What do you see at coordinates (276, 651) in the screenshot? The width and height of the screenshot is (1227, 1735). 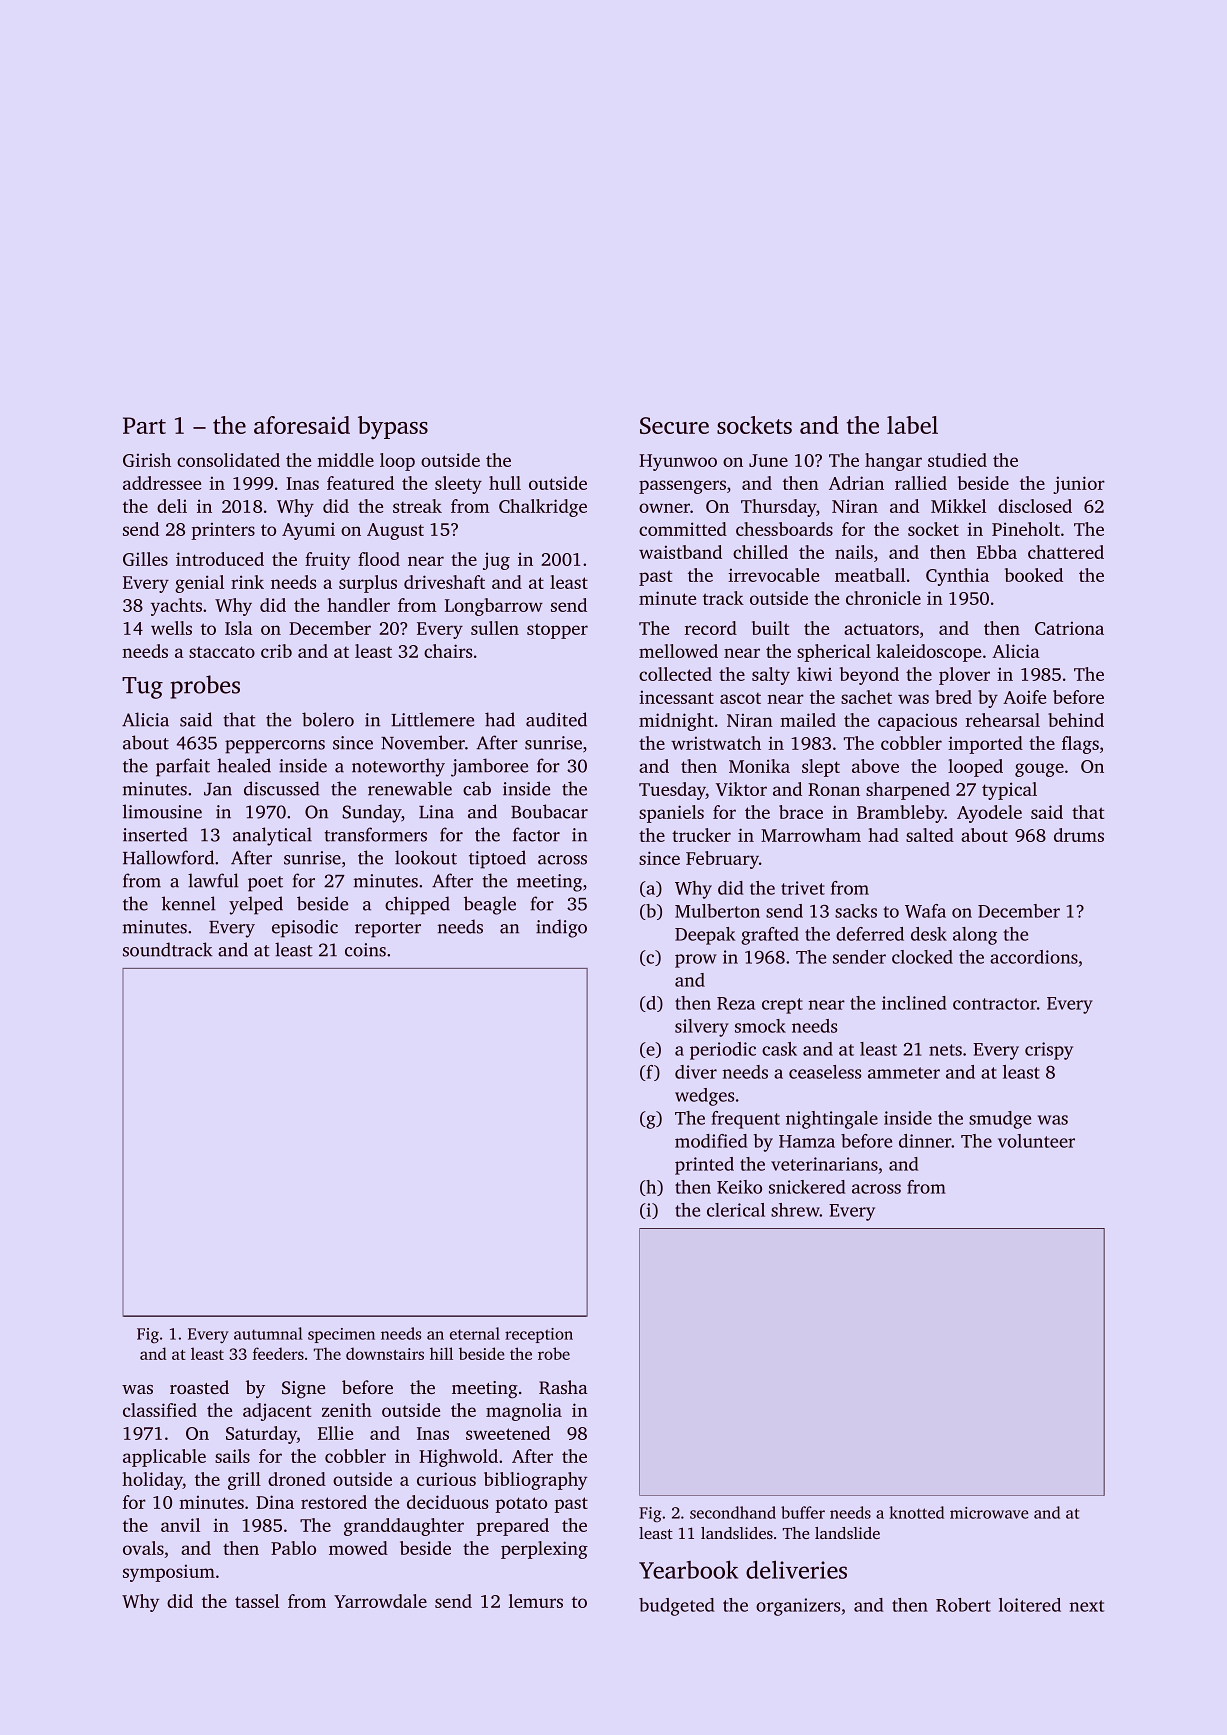 I see `crib` at bounding box center [276, 651].
